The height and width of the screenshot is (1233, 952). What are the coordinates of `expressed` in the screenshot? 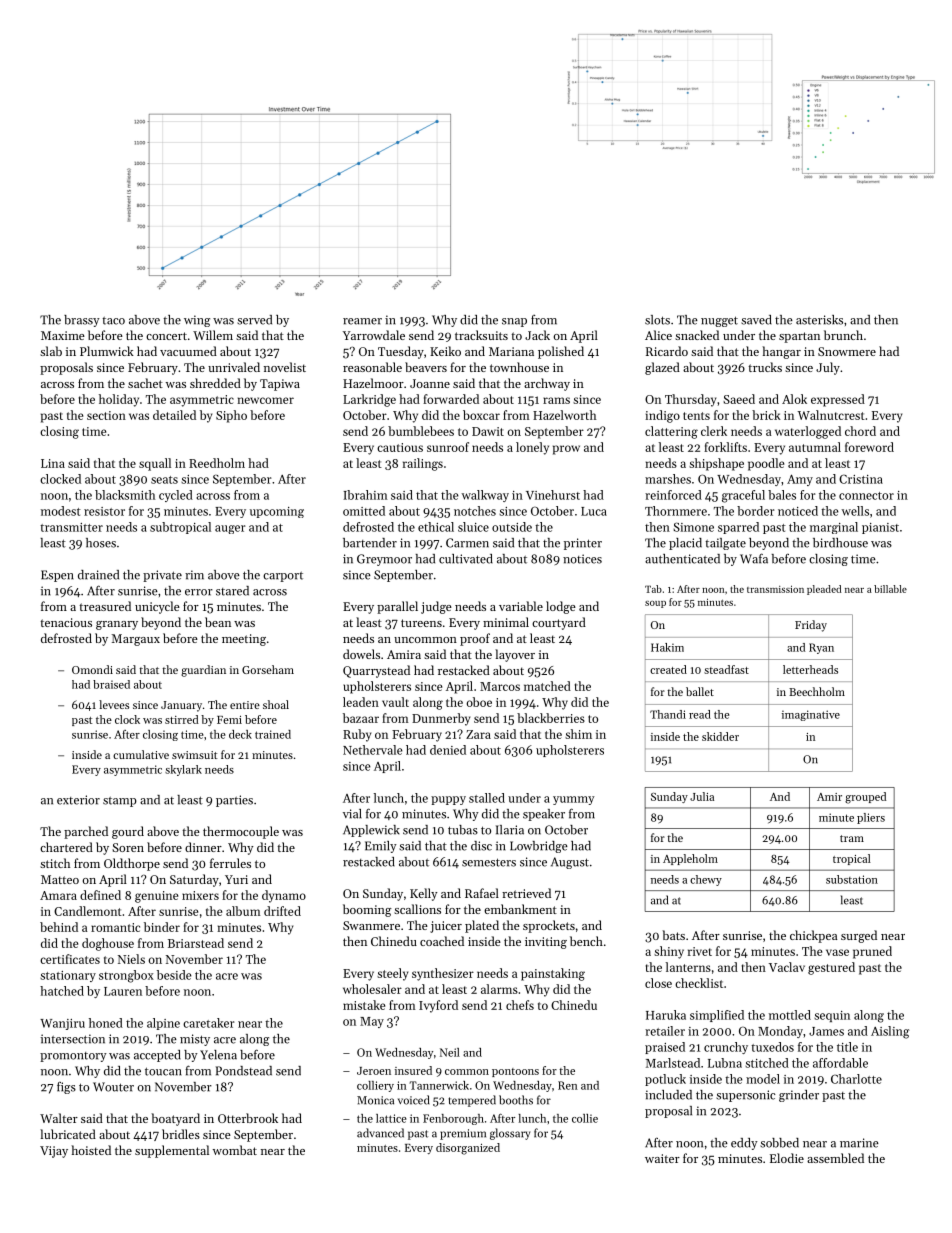 It's located at (838, 400).
